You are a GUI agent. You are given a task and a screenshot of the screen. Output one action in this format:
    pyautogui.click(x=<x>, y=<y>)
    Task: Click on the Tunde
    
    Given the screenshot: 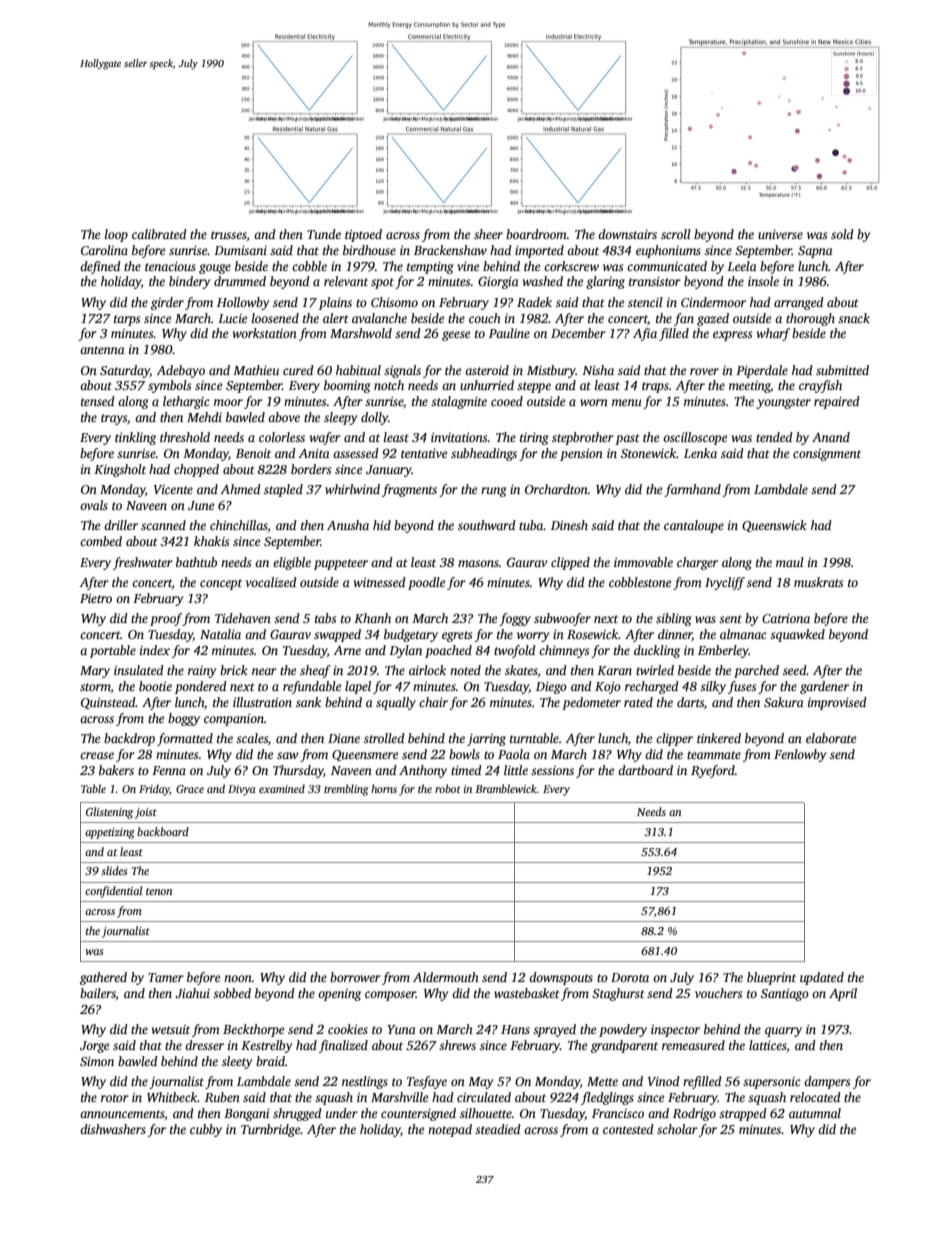 What is the action you would take?
    pyautogui.click(x=324, y=234)
